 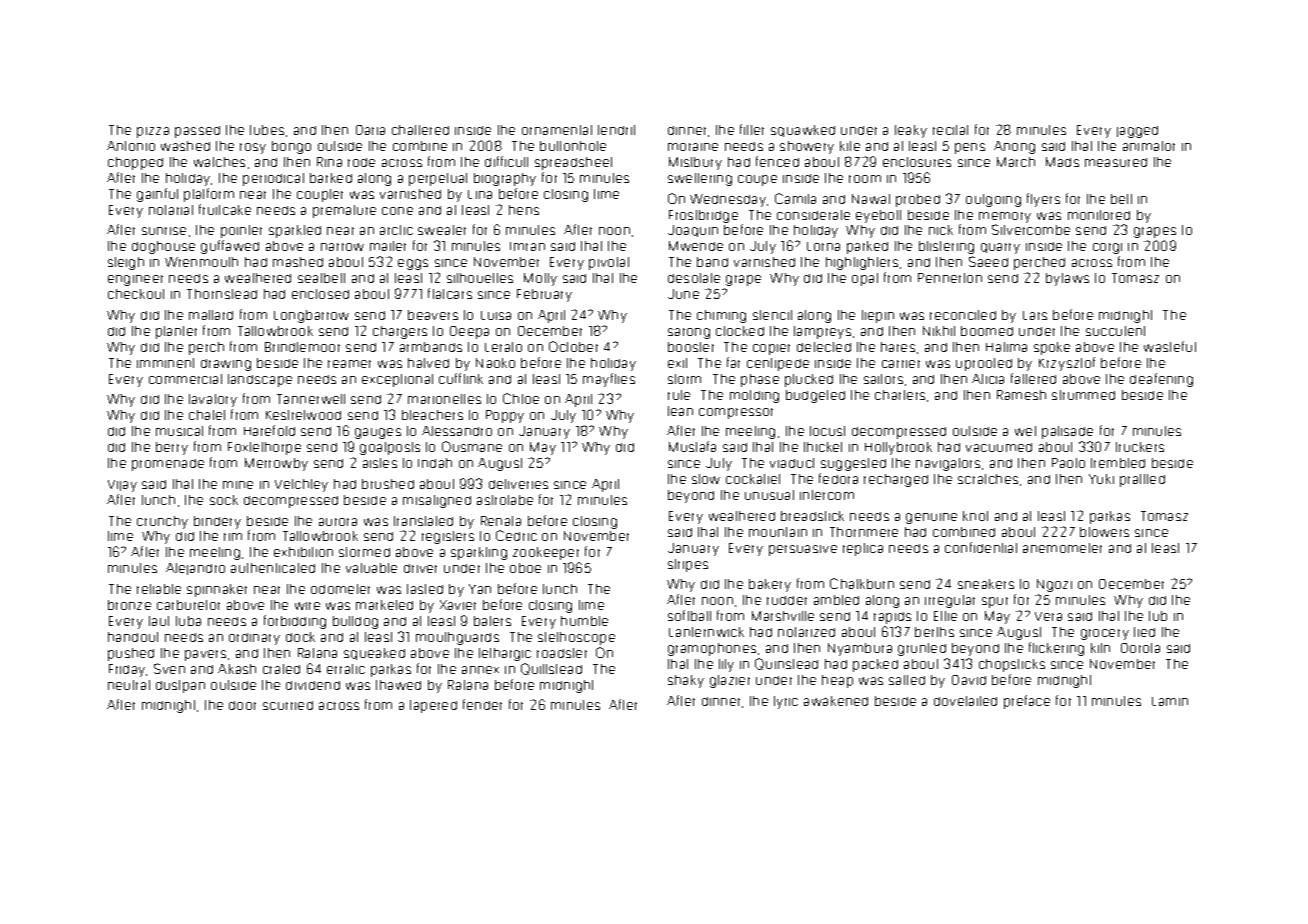 What do you see at coordinates (374, 654) in the screenshot?
I see `squeaked` at bounding box center [374, 654].
